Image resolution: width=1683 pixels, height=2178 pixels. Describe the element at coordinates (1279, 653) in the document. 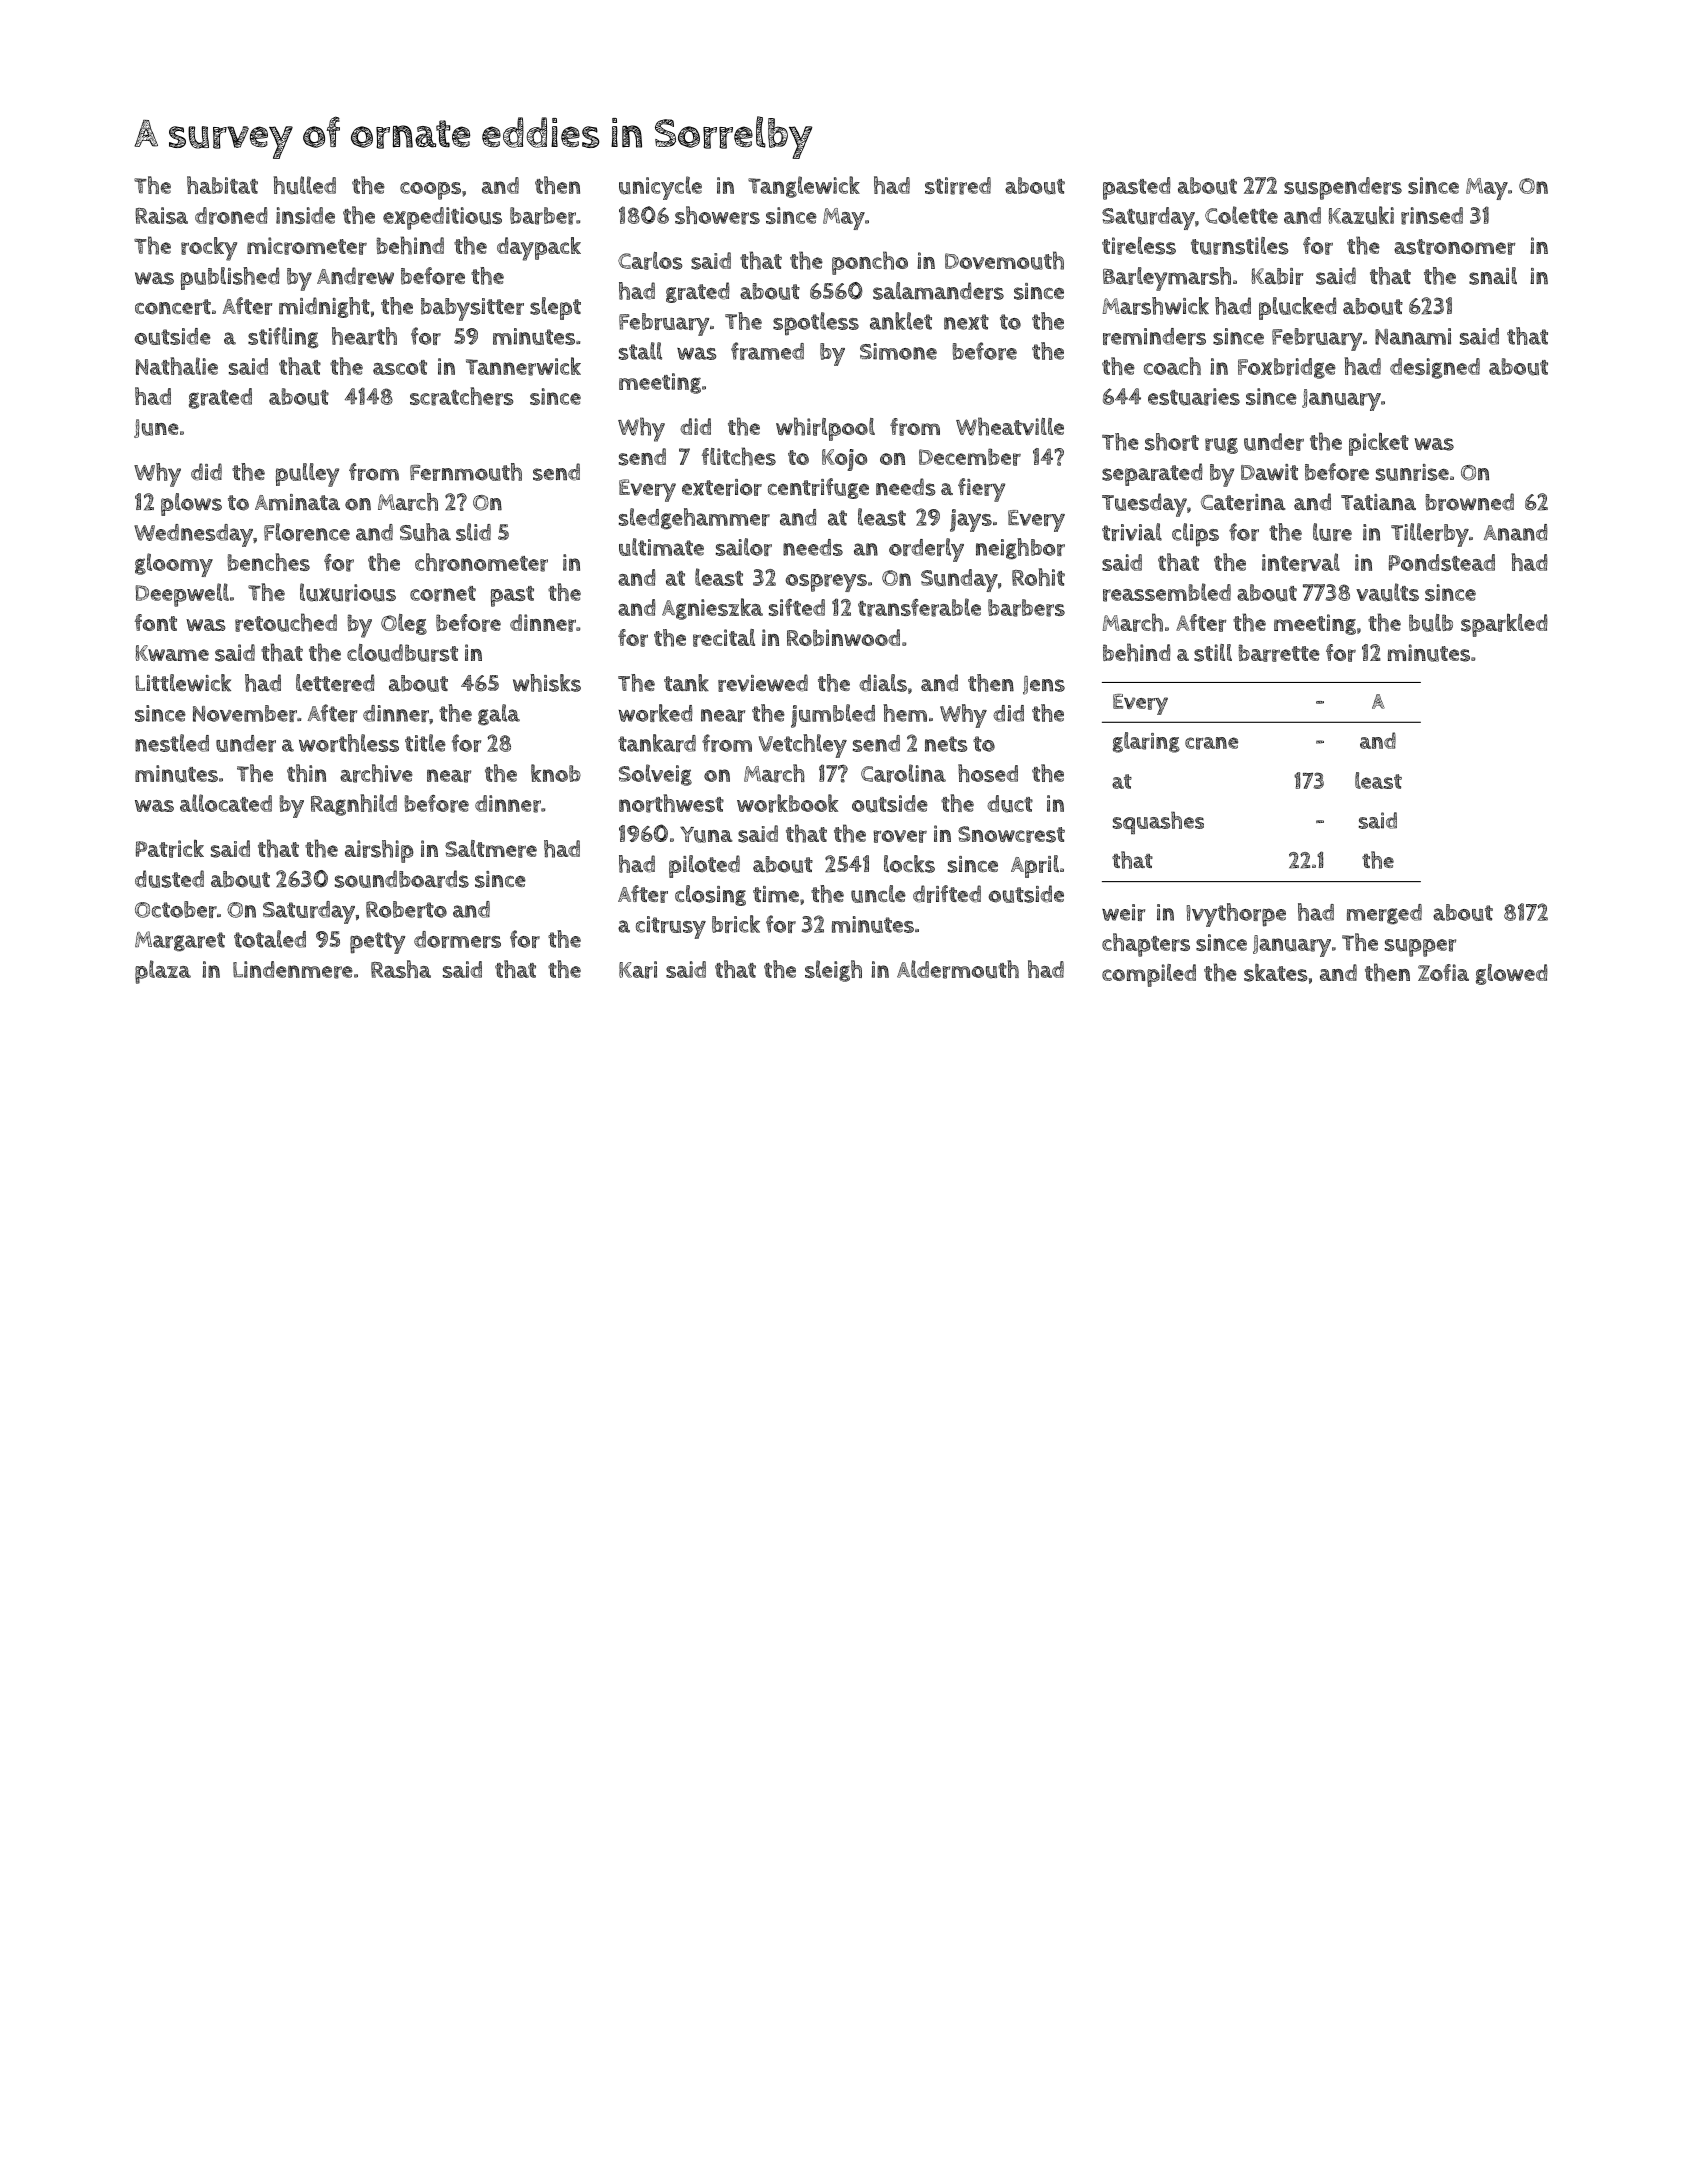

I see `barrette` at that location.
